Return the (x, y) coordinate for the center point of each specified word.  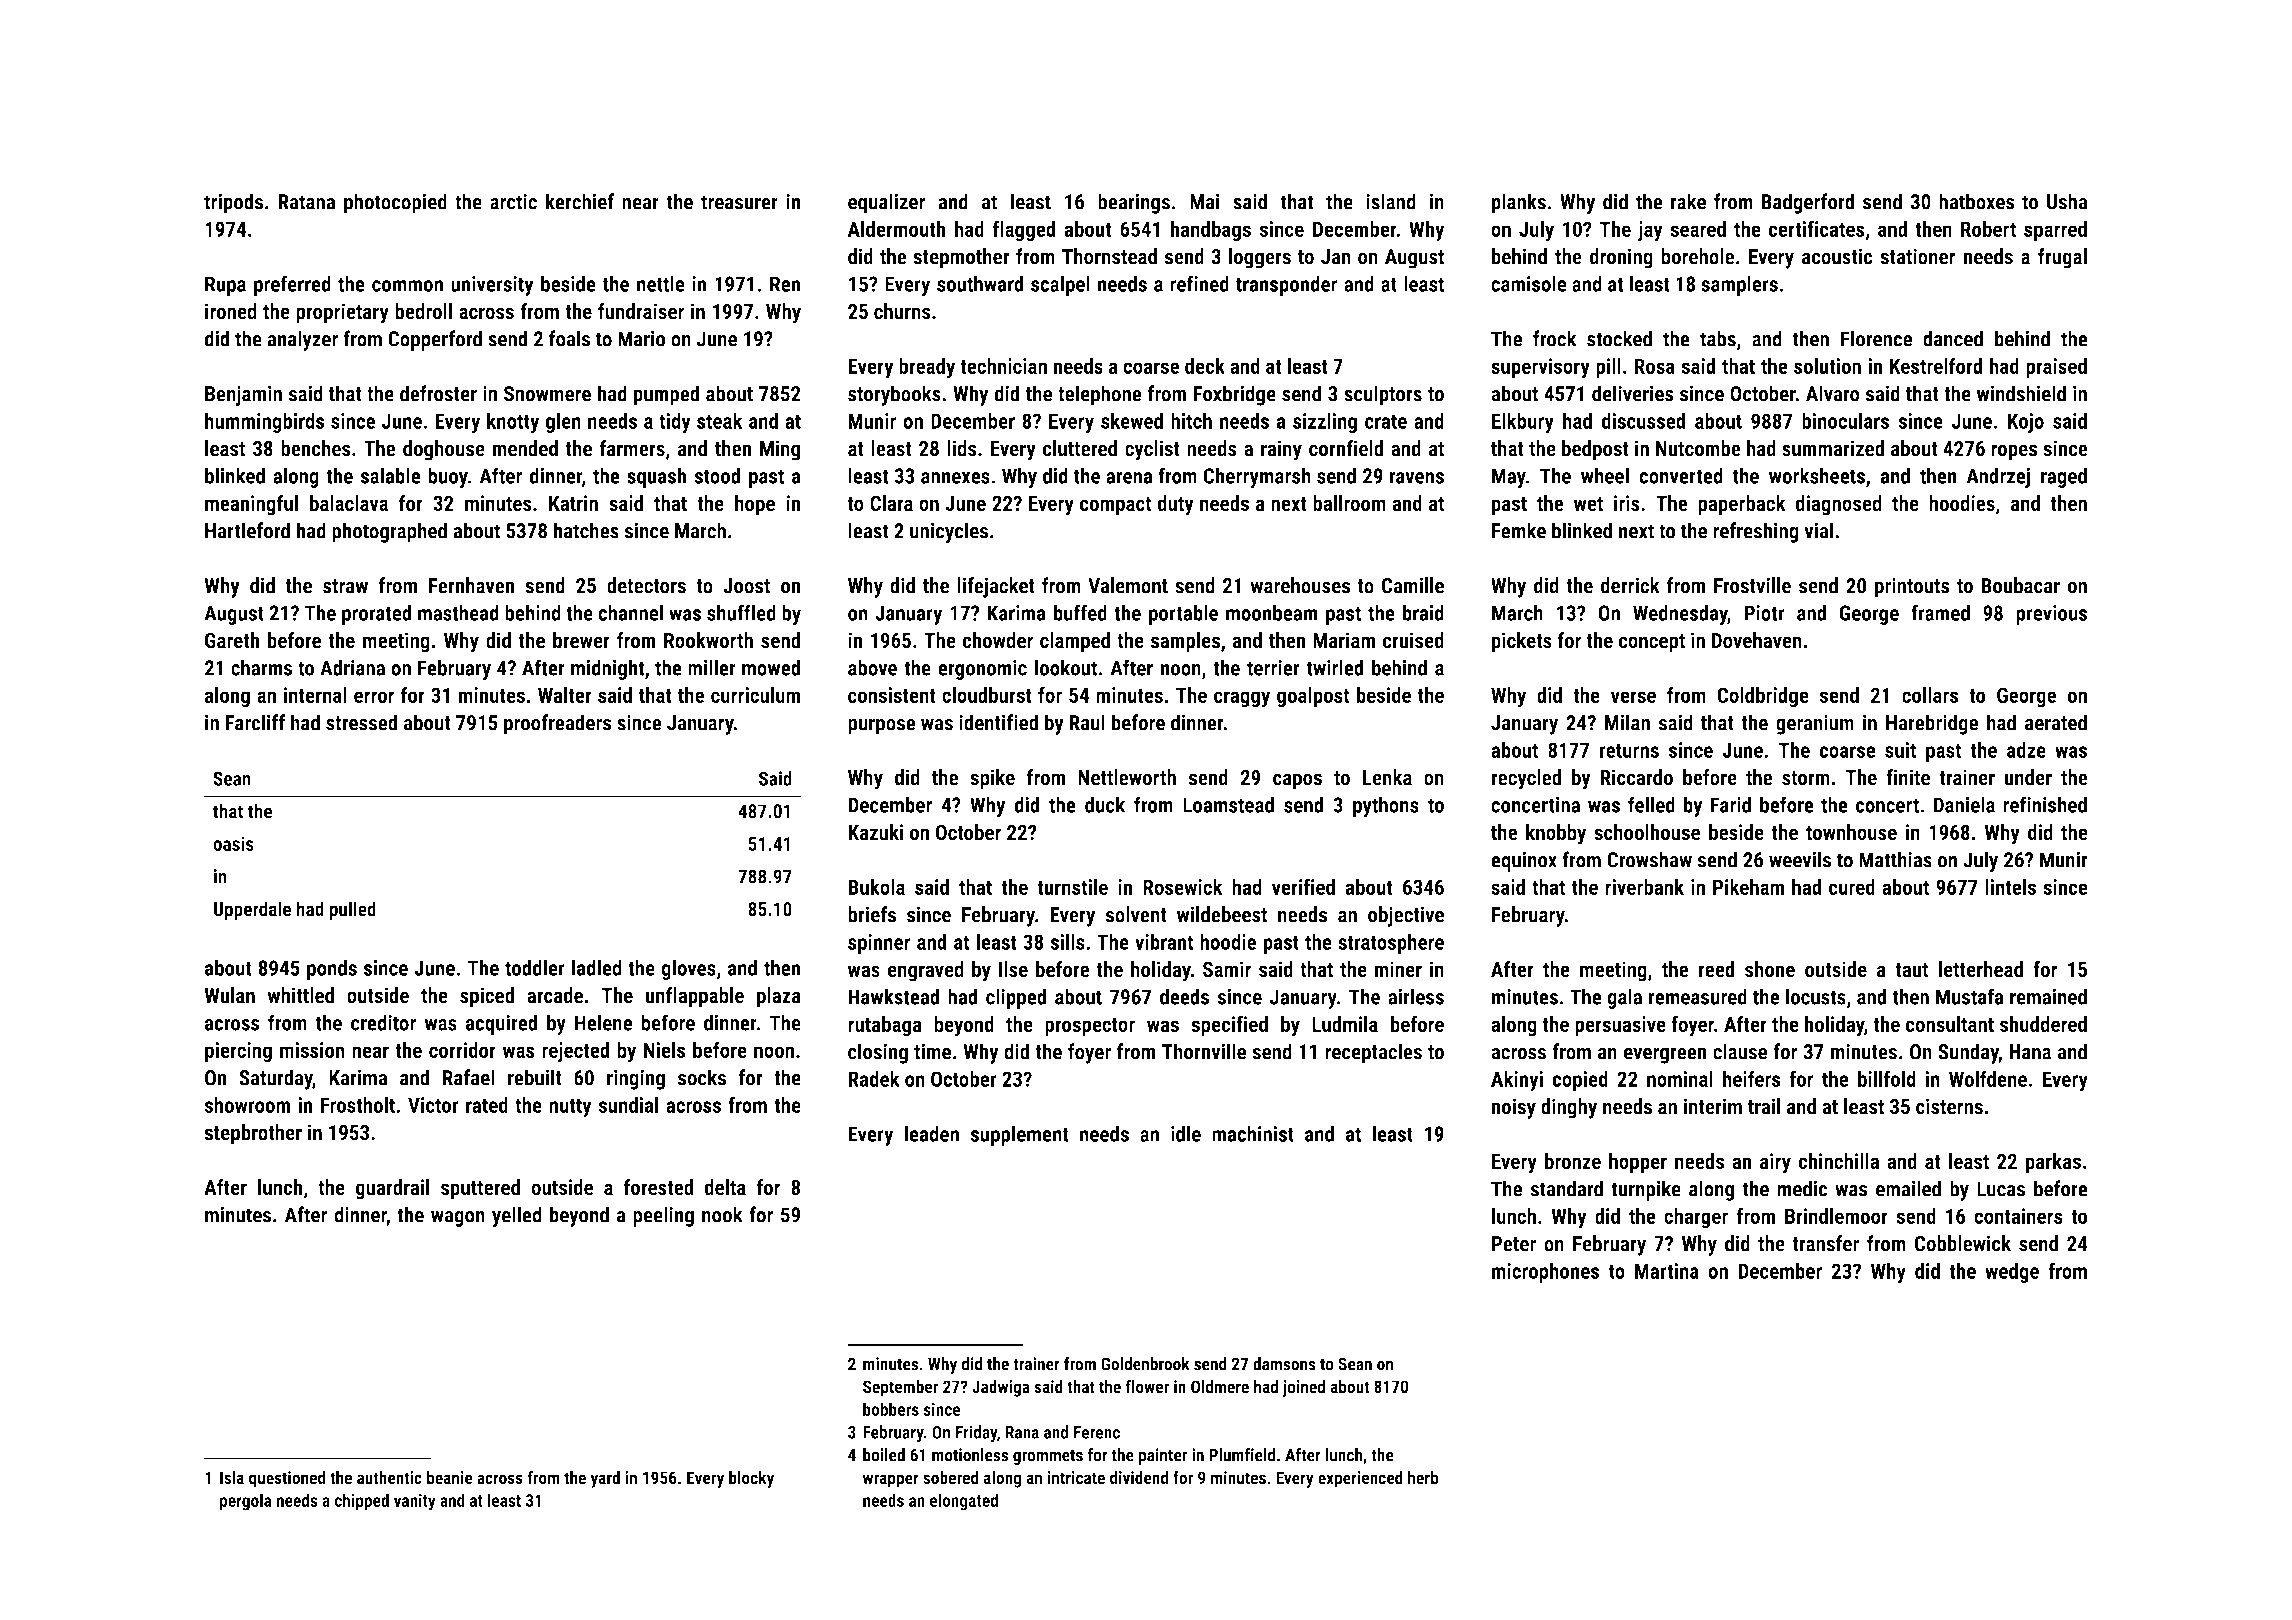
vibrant (1164, 941)
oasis (233, 843)
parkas (2053, 1163)
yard (605, 1479)
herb (1423, 1477)
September (900, 1388)
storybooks (894, 395)
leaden (932, 1133)
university (492, 286)
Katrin (573, 503)
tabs (1718, 338)
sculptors (1383, 395)
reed (1717, 969)
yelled (517, 1216)
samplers (1739, 285)
